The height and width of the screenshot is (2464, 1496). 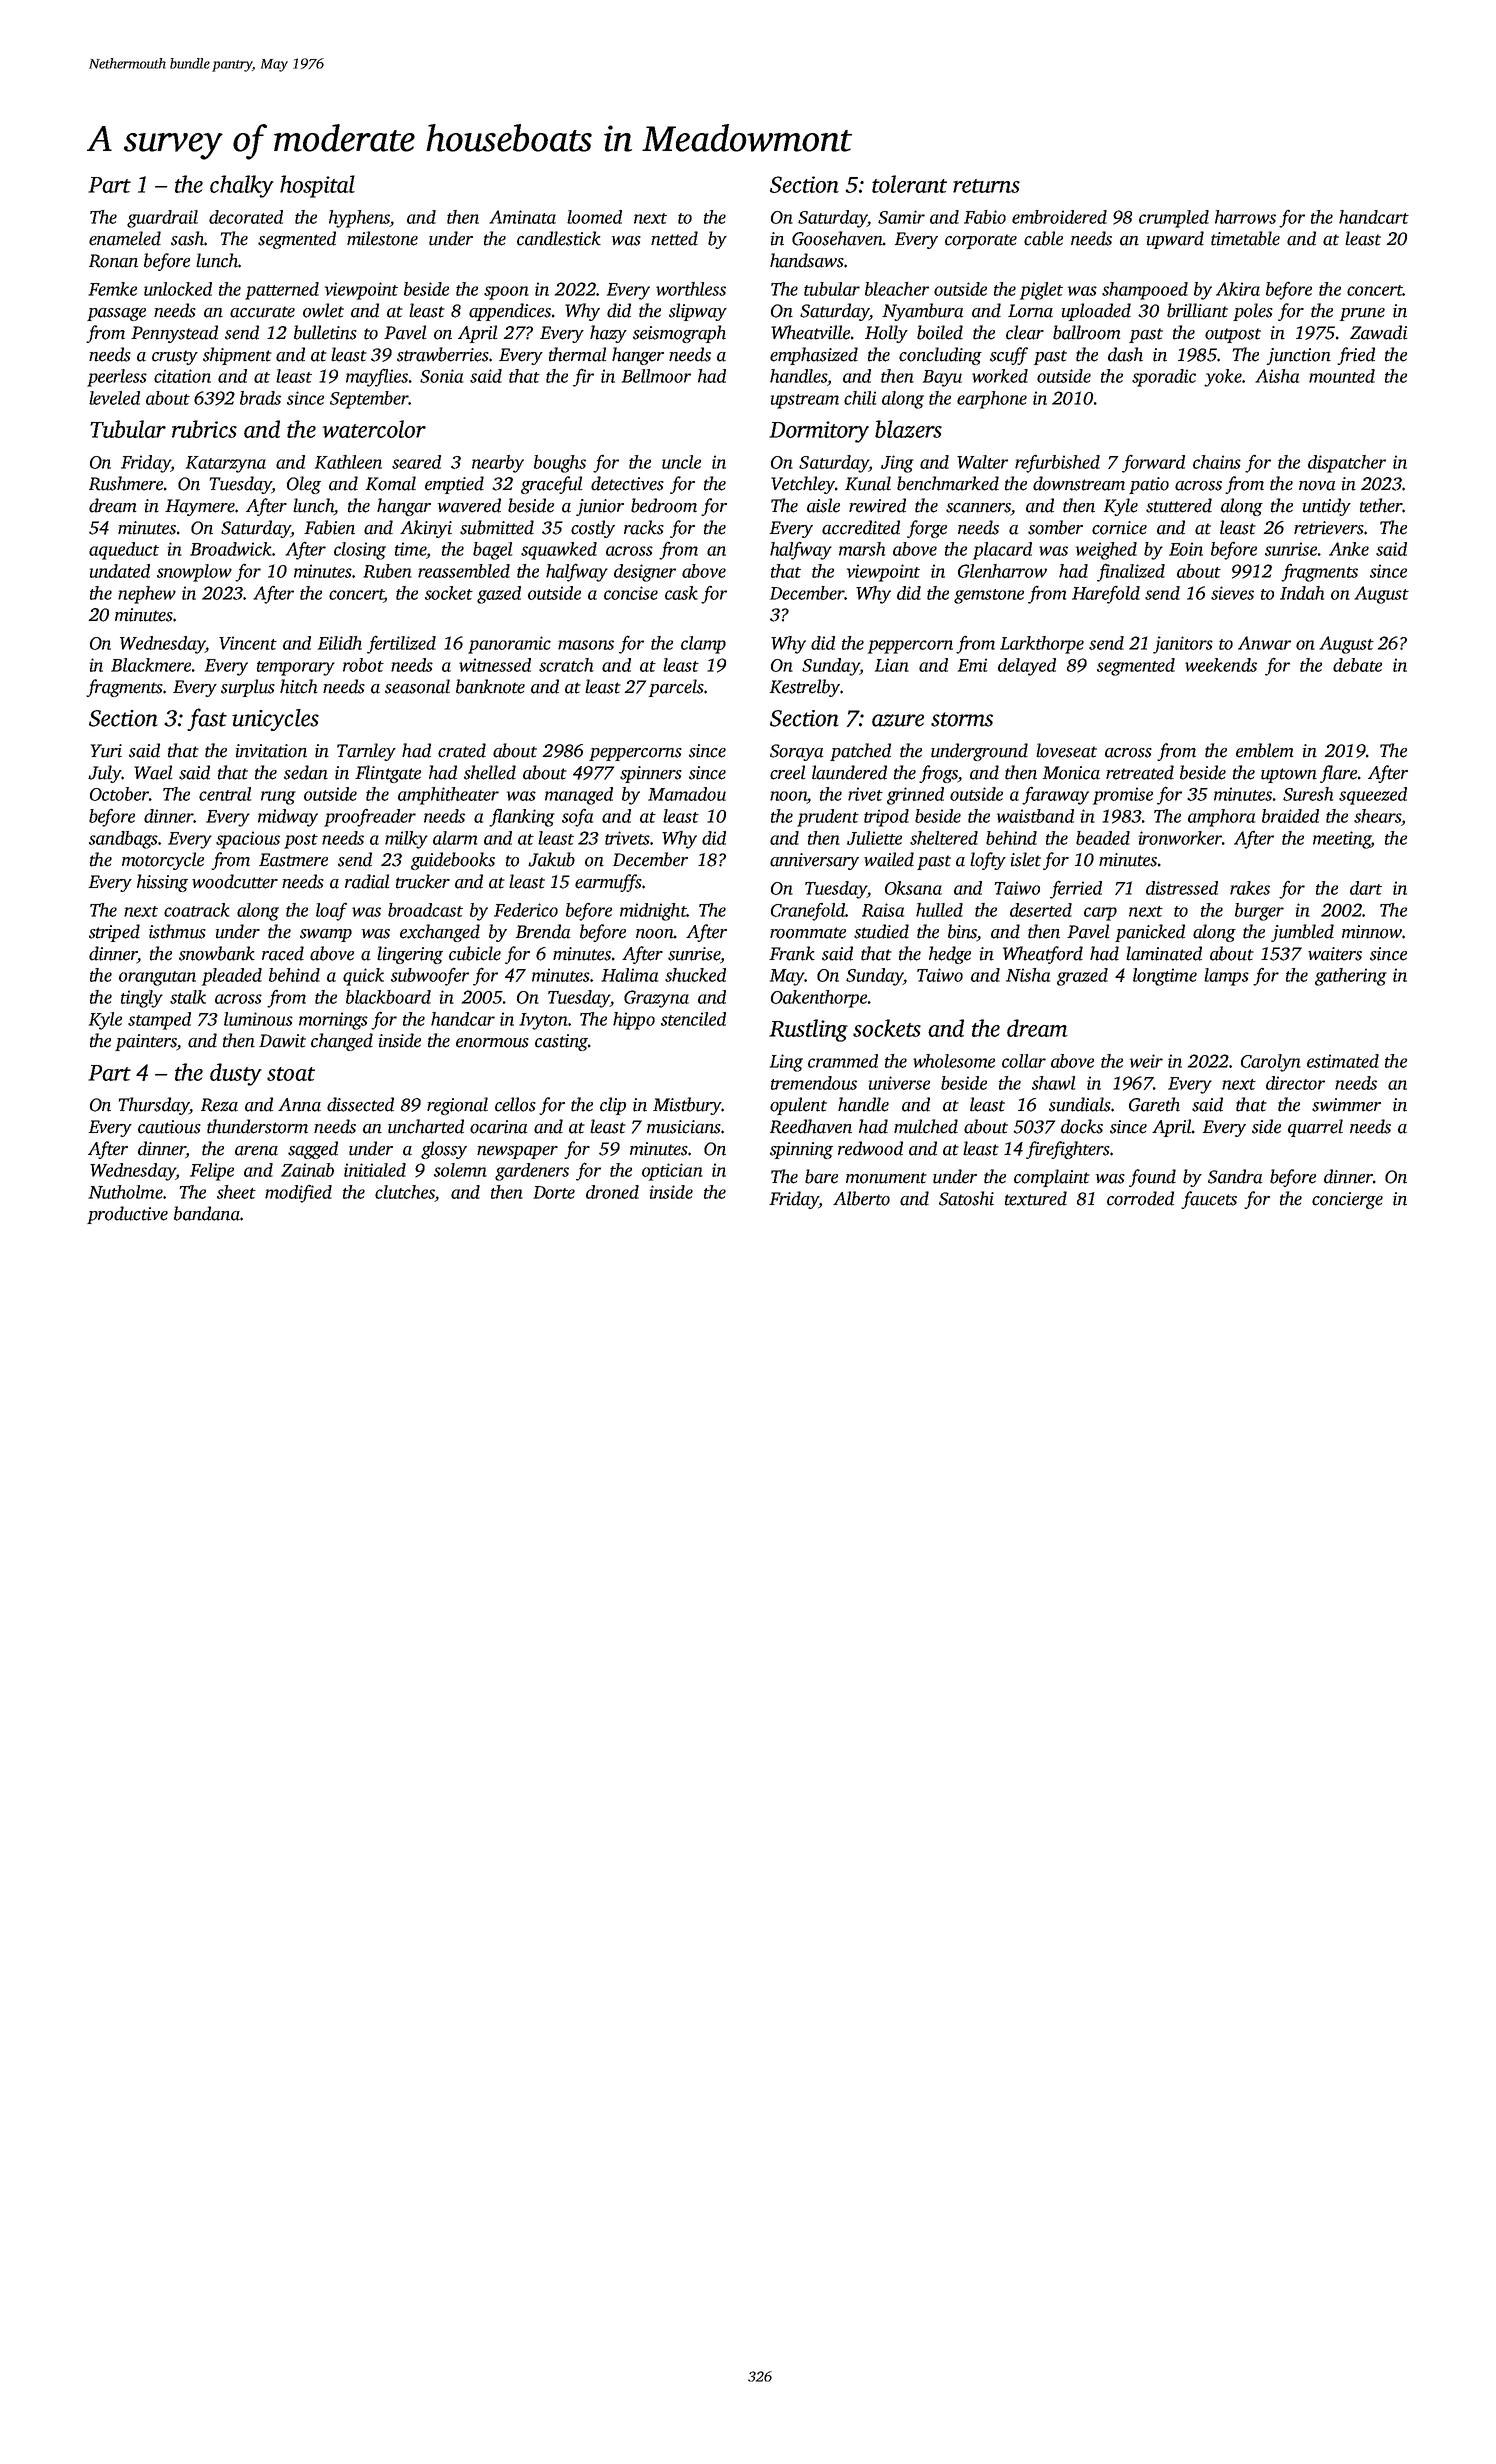 I want to click on Vincent, so click(x=248, y=643).
